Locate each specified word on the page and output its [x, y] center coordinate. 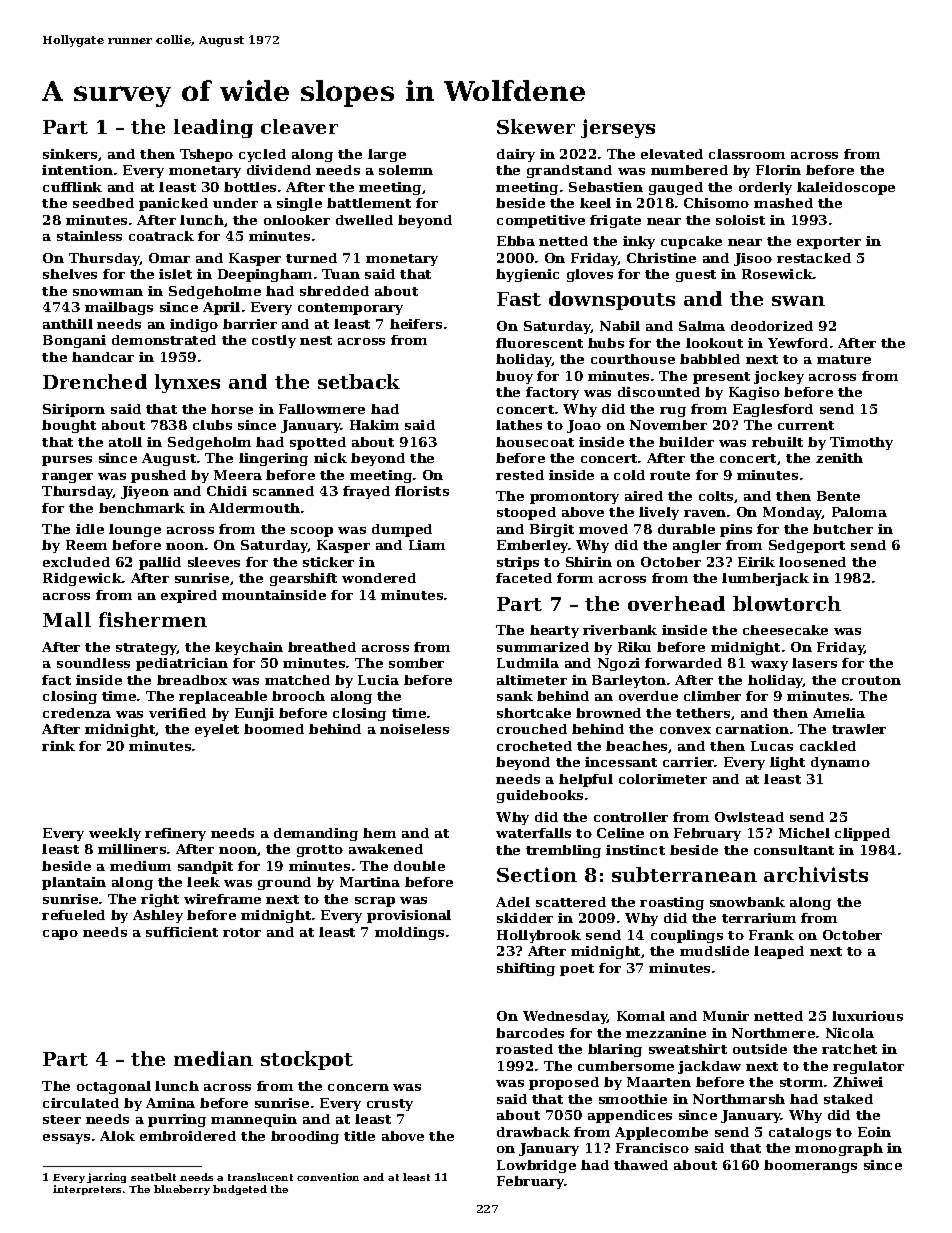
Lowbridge [536, 1166]
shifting [526, 969]
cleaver [299, 126]
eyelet [217, 730]
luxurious [867, 1016]
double [419, 866]
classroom [747, 154]
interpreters [87, 1190]
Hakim [374, 425]
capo [60, 935]
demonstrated [164, 340]
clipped [862, 834]
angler [697, 546]
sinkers [70, 154]
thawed [641, 1165]
